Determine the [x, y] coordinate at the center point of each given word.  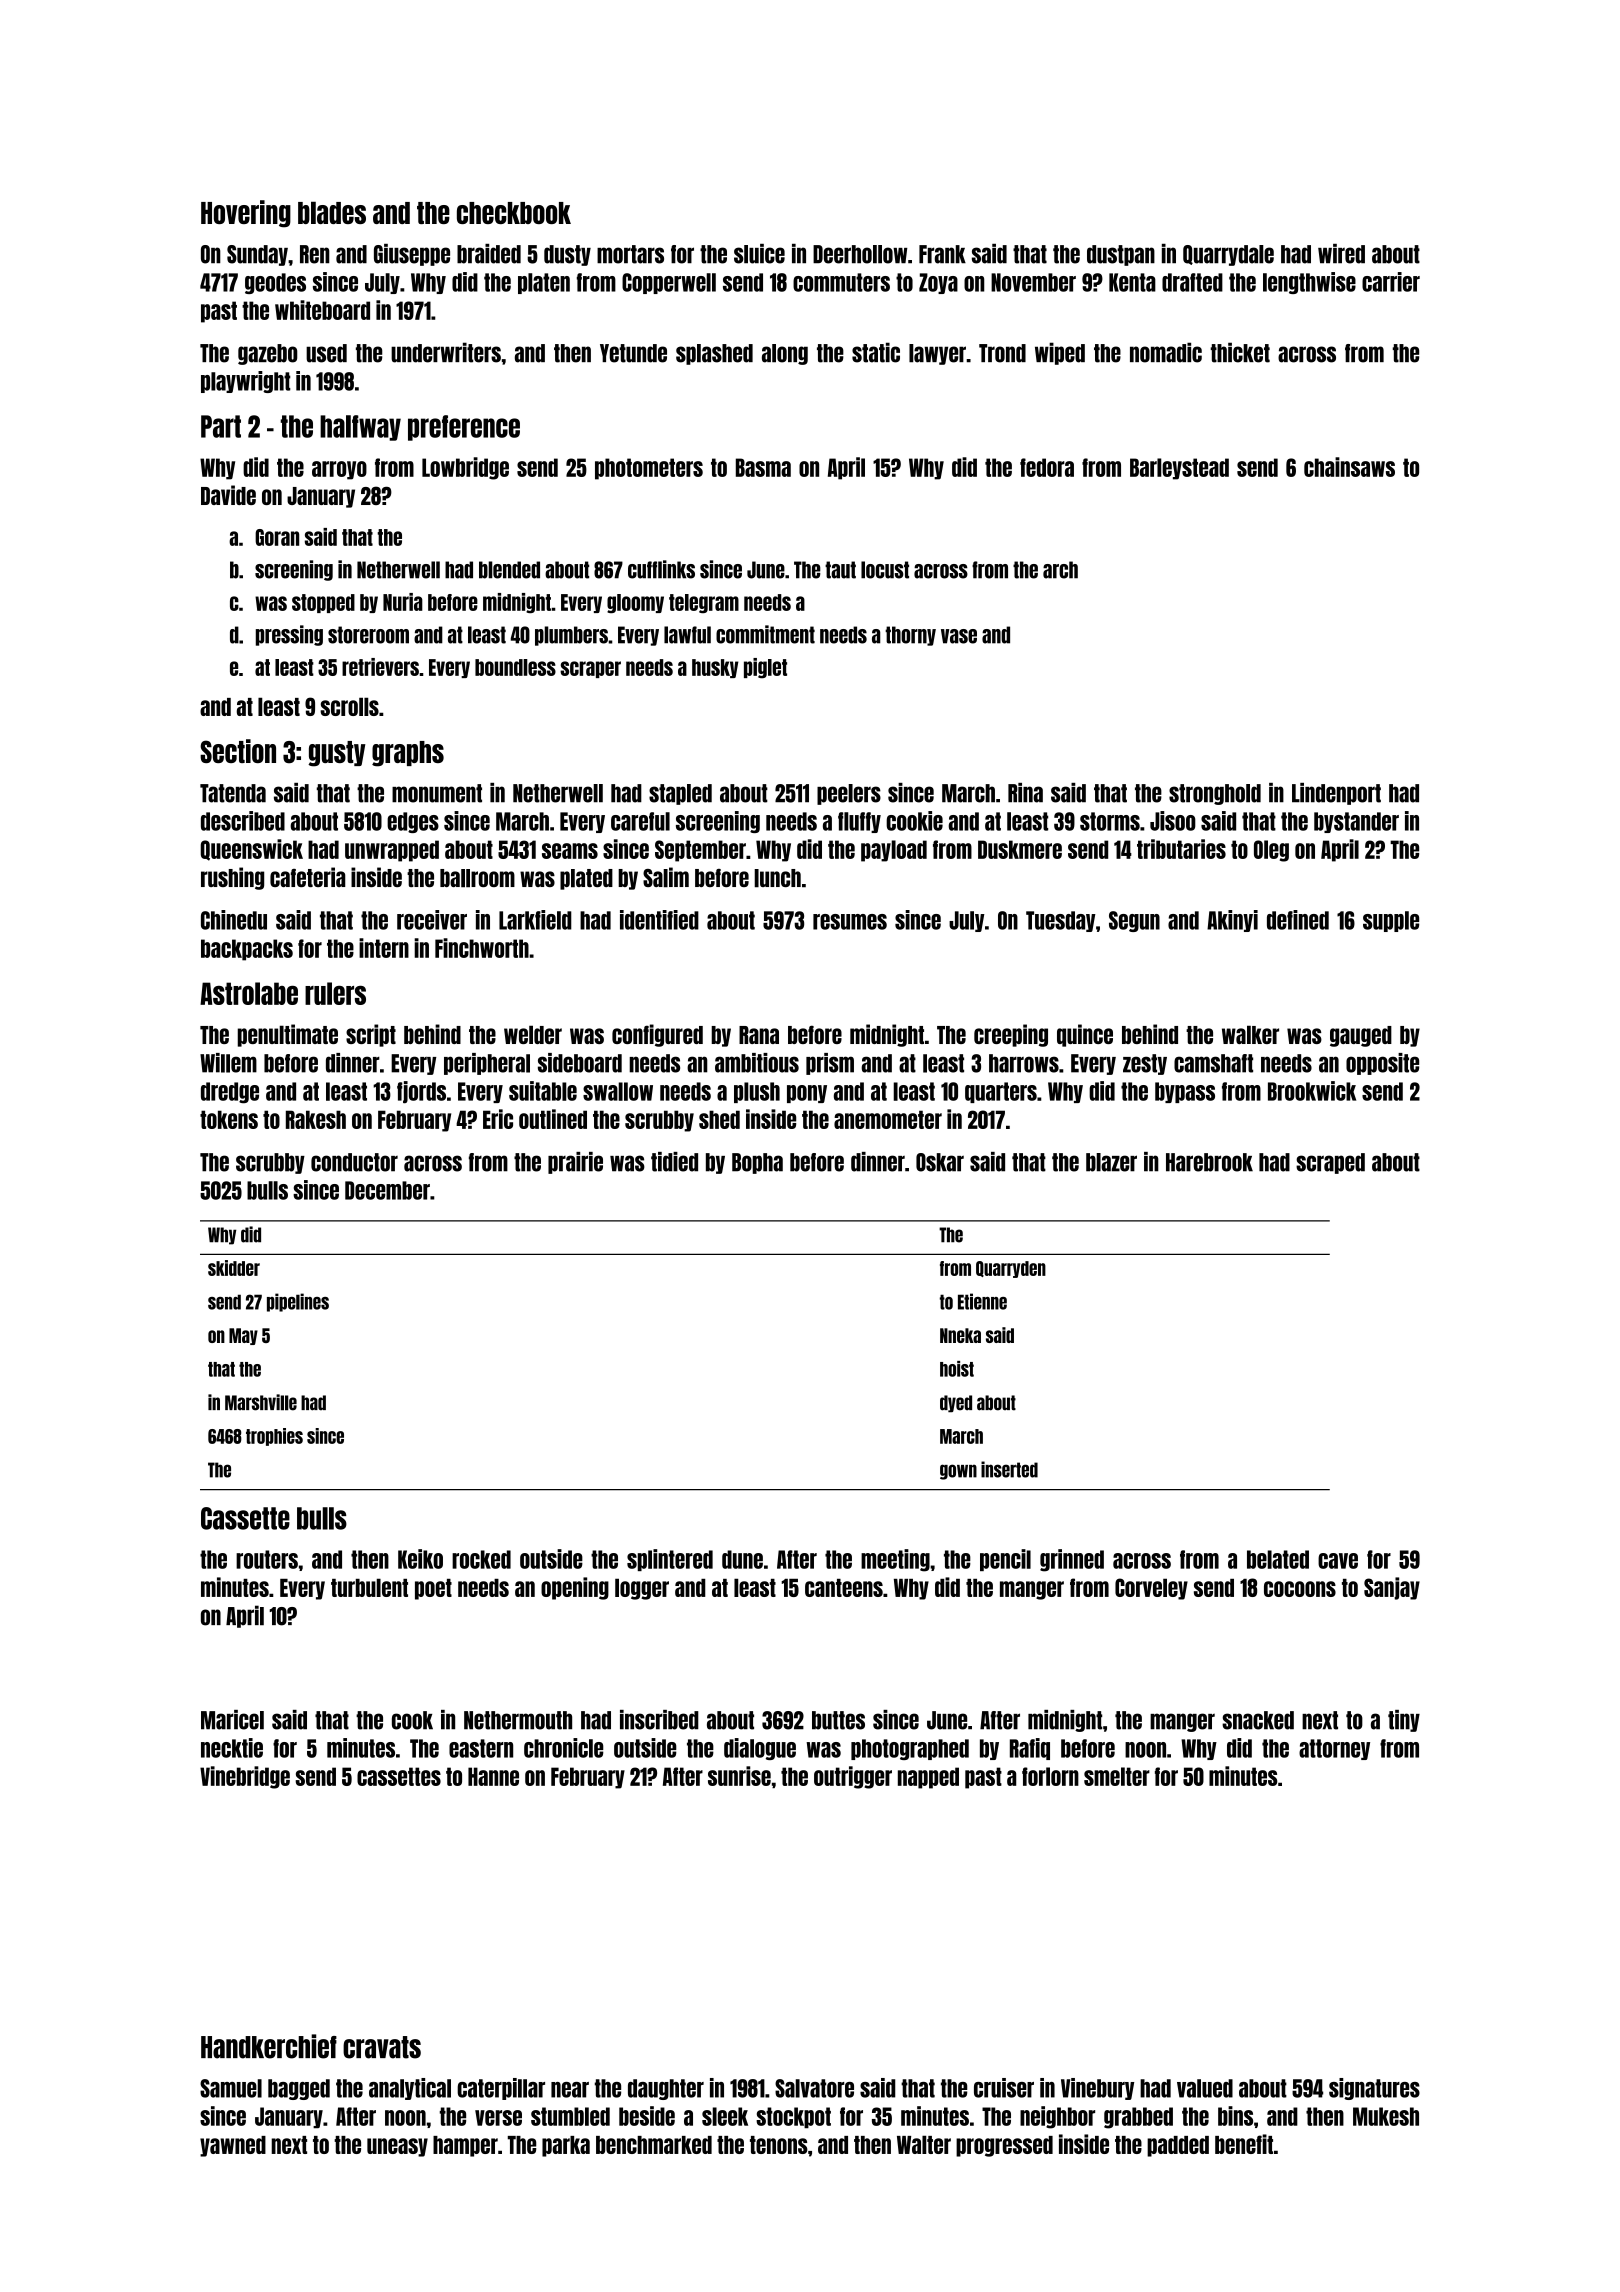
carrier [1391, 282]
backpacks [247, 950]
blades [332, 212]
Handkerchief [269, 2046]
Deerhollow [860, 254]
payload [894, 851]
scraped [1330, 1163]
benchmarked [654, 2145]
